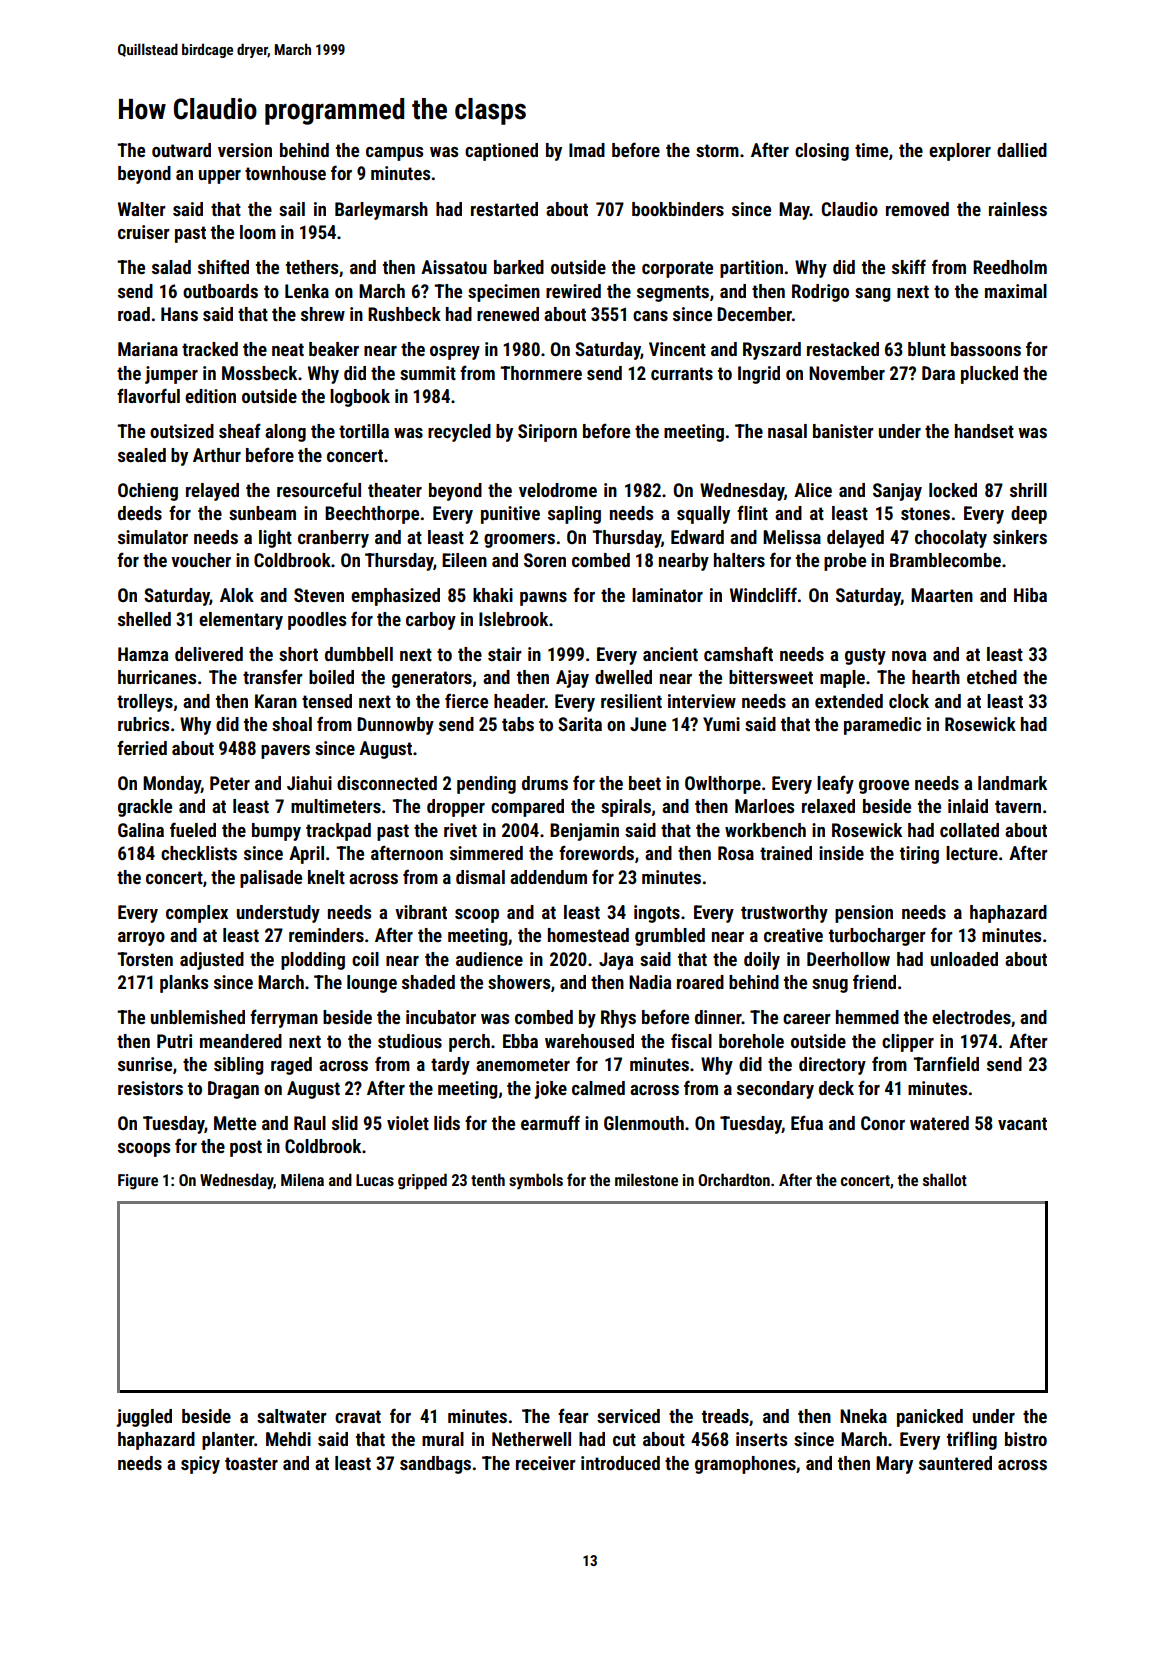 The height and width of the document is (1654, 1165). Describe the element at coordinates (955, 1463) in the document. I see `sauntered` at that location.
